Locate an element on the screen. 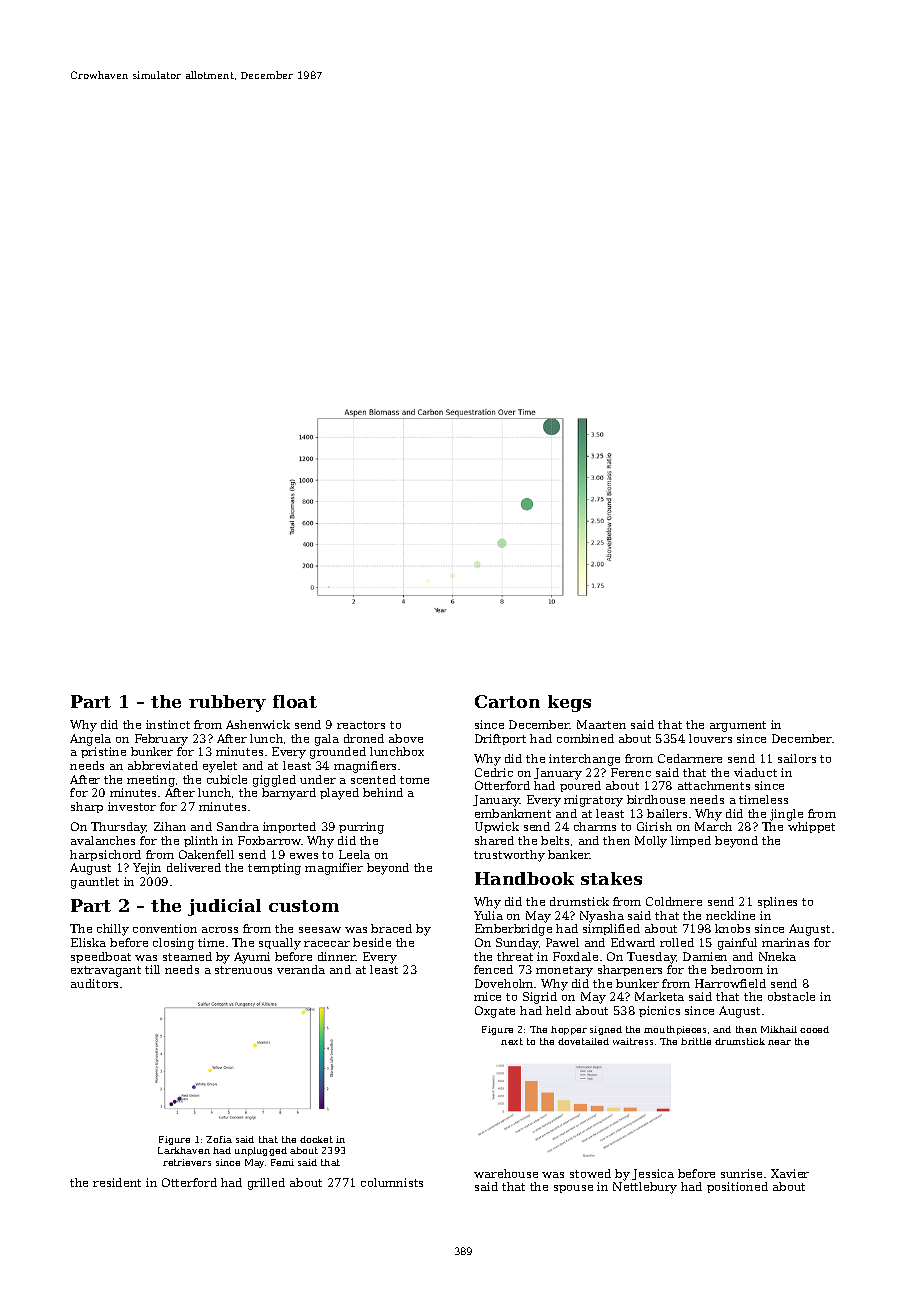 The image size is (908, 1316). limped is located at coordinates (691, 841).
